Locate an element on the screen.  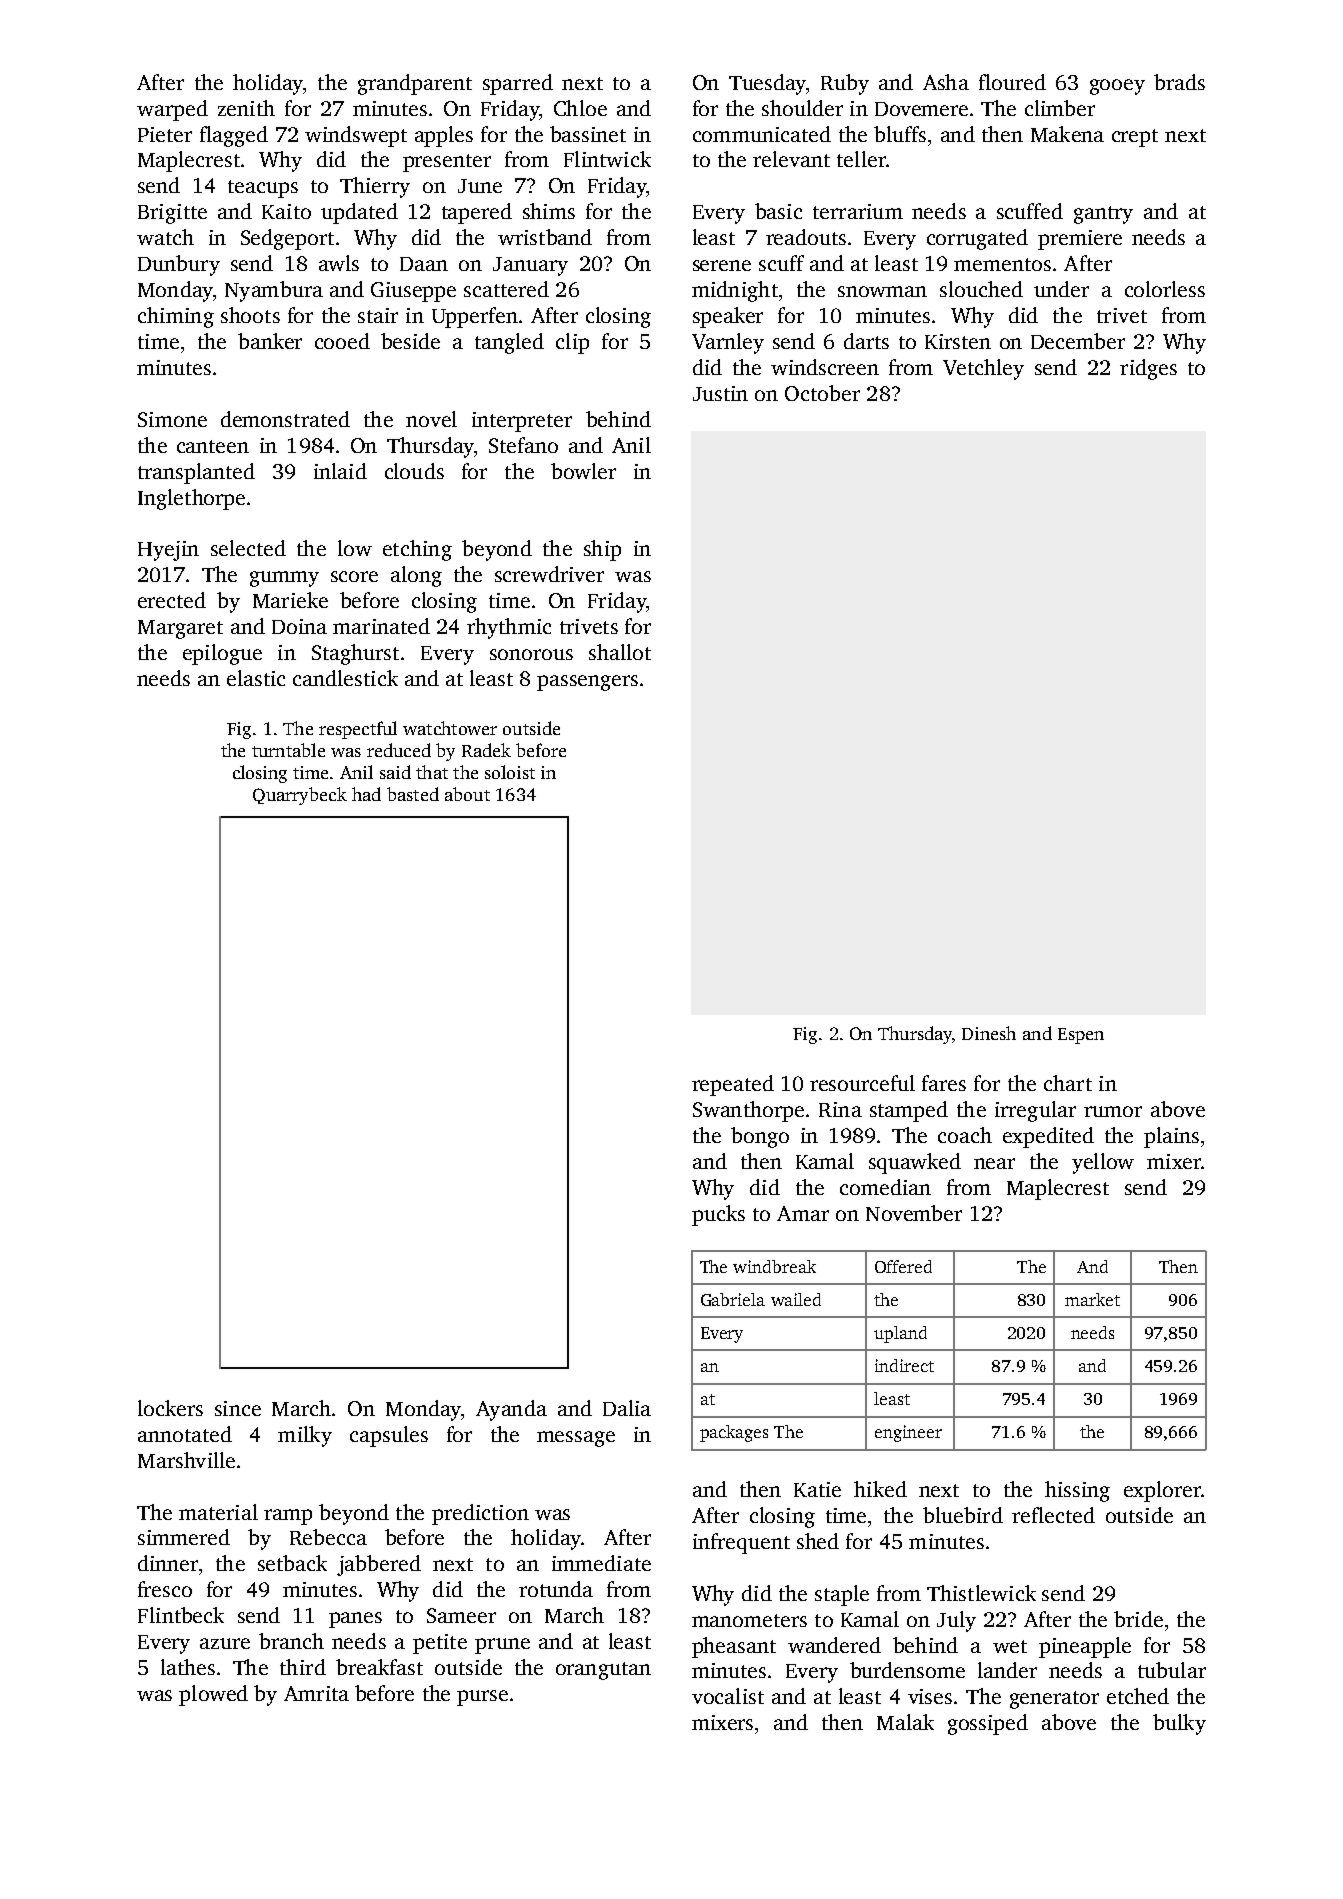
Quarrybeck is located at coordinates (300, 796).
